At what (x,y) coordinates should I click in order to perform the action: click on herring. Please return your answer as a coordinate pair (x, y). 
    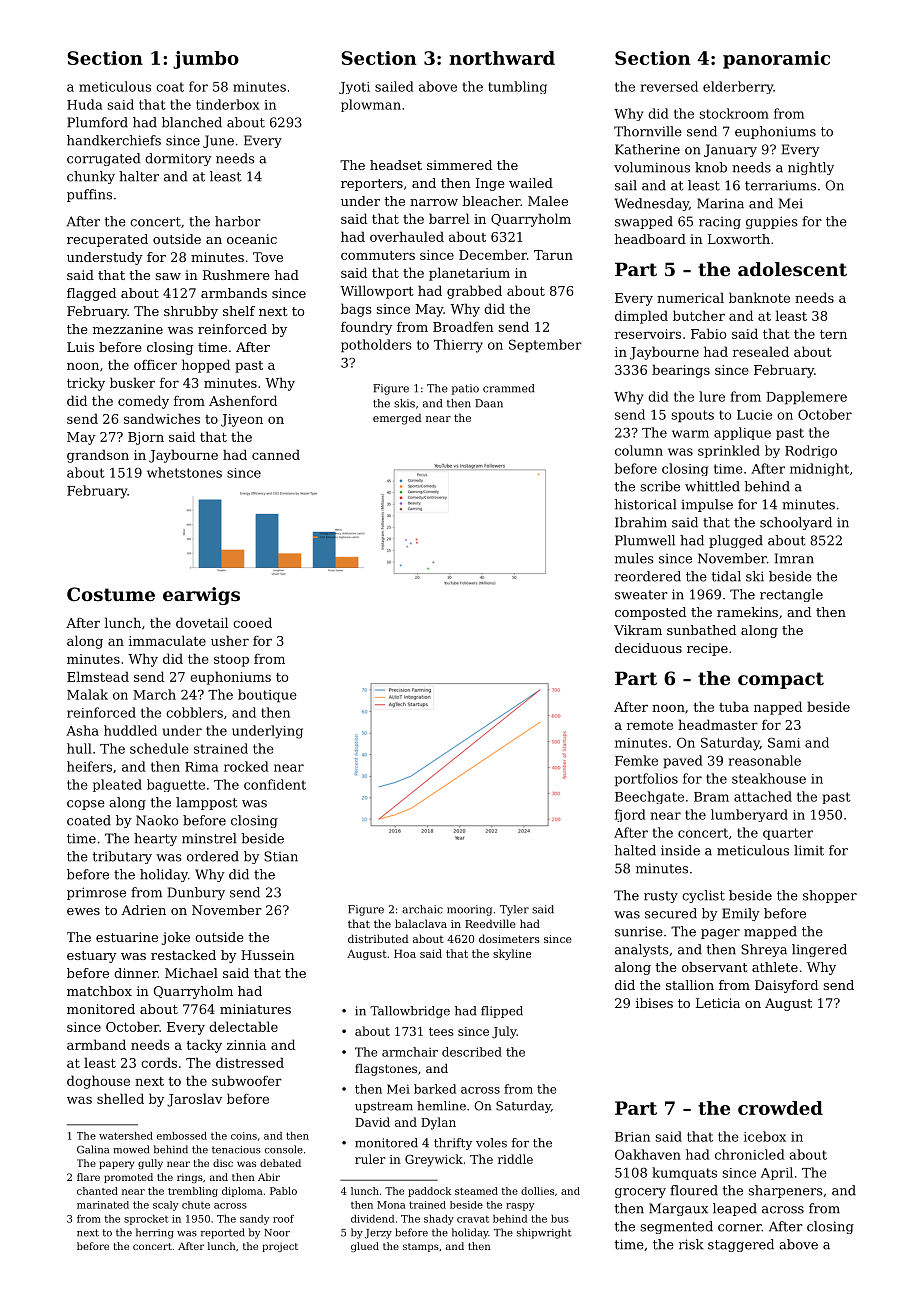
    Looking at the image, I should click on (155, 1233).
